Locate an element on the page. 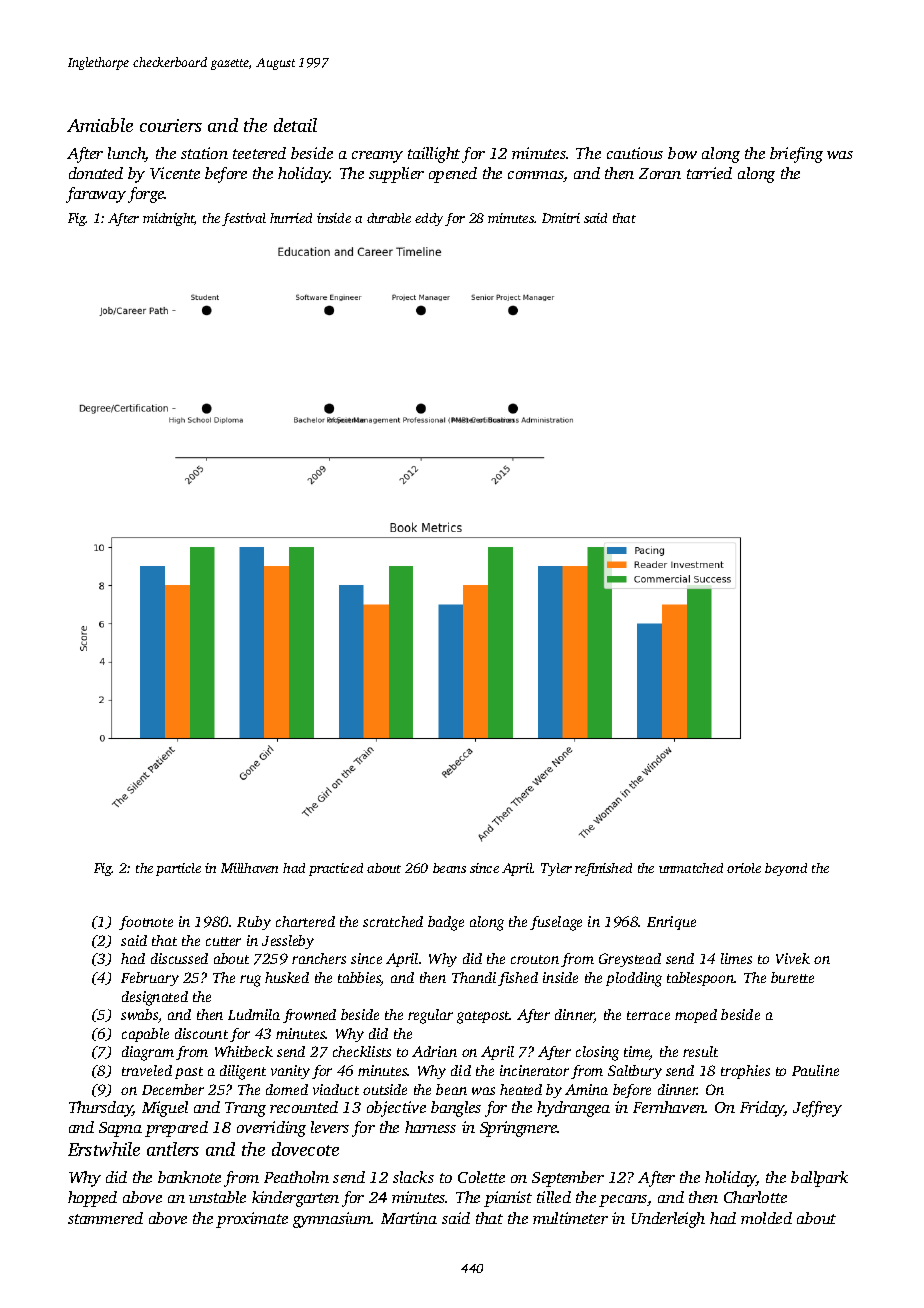 The image size is (924, 1308). detail is located at coordinates (295, 125).
